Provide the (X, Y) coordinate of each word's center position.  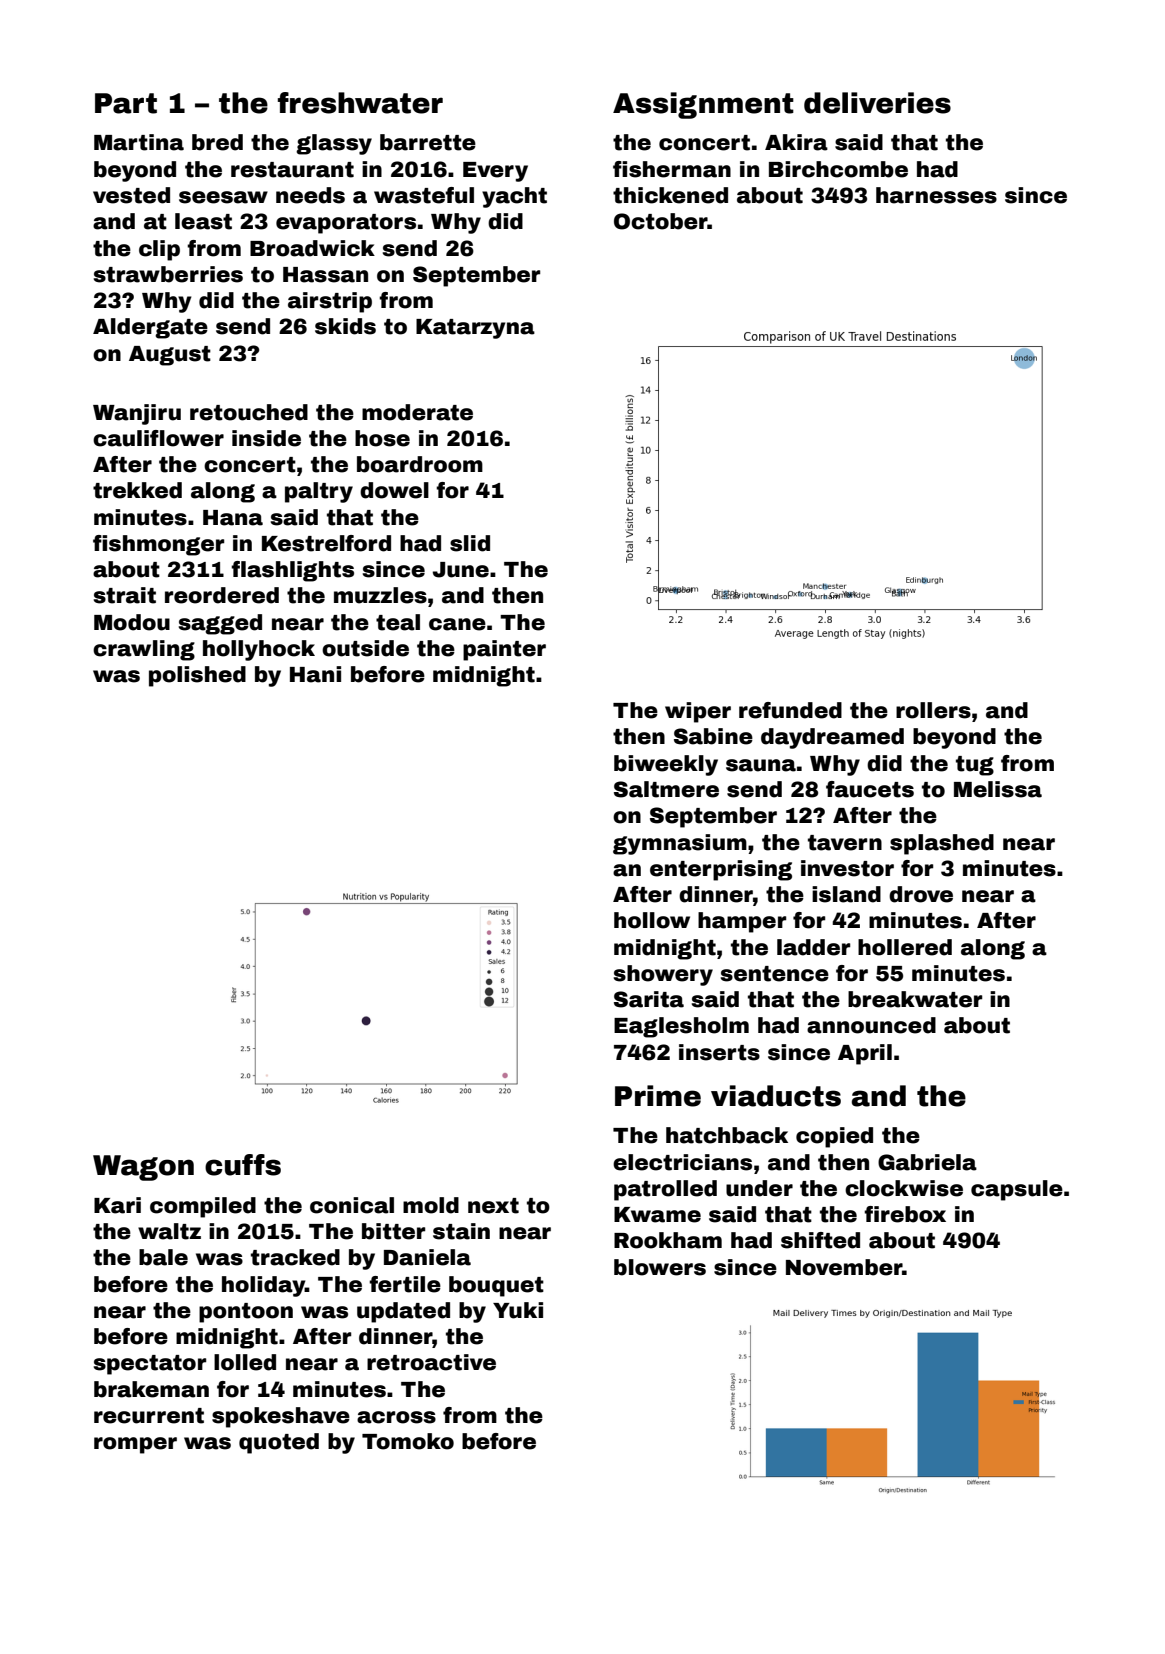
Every (495, 172)
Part (126, 103)
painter (504, 650)
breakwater (915, 999)
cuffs (243, 1165)
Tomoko (408, 1441)
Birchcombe (838, 169)
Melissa (998, 789)
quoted (279, 1443)
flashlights (292, 571)
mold (431, 1205)
